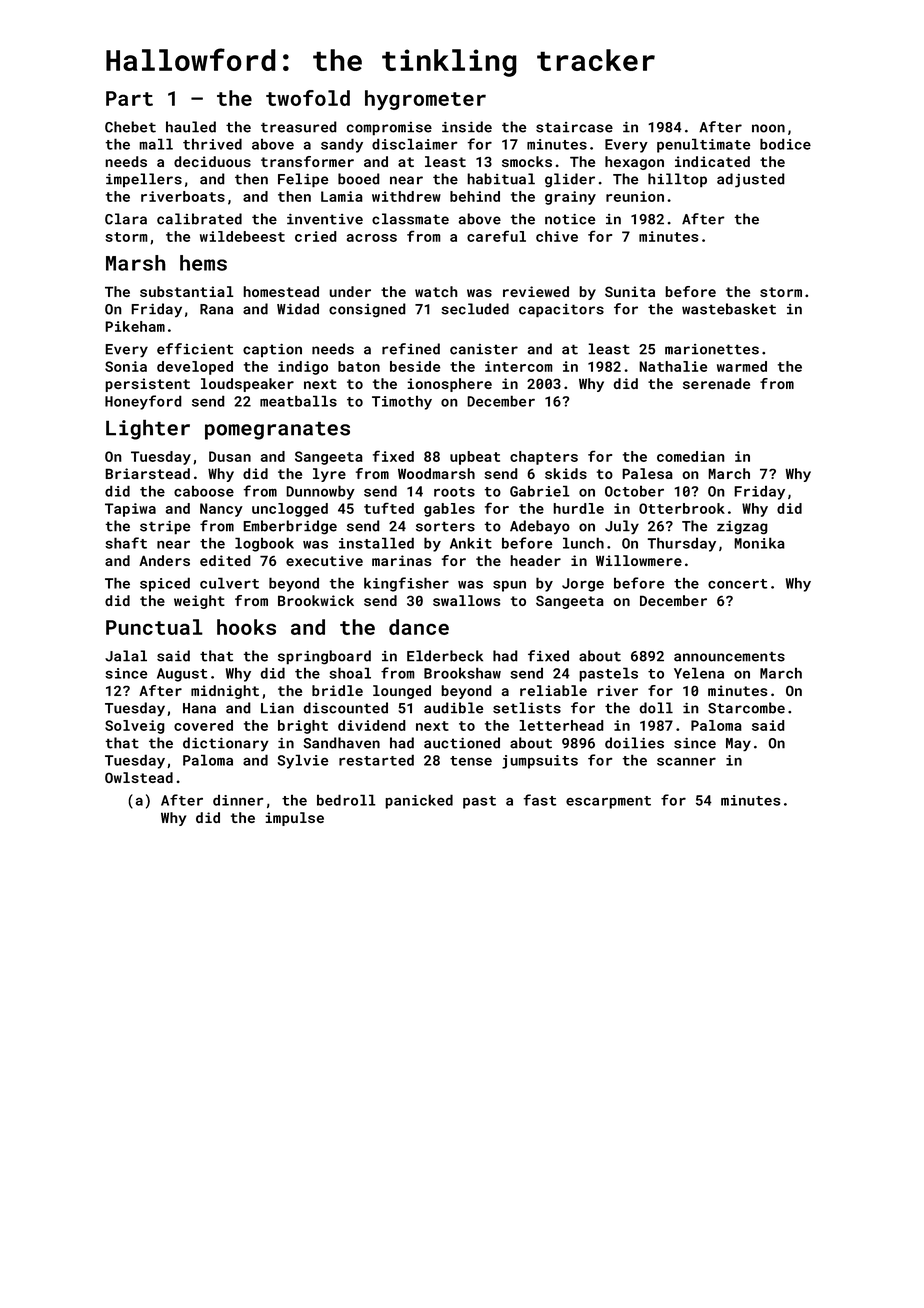 The height and width of the image is (1308, 924). Describe the element at coordinates (691, 456) in the image. I see `comedian` at that location.
